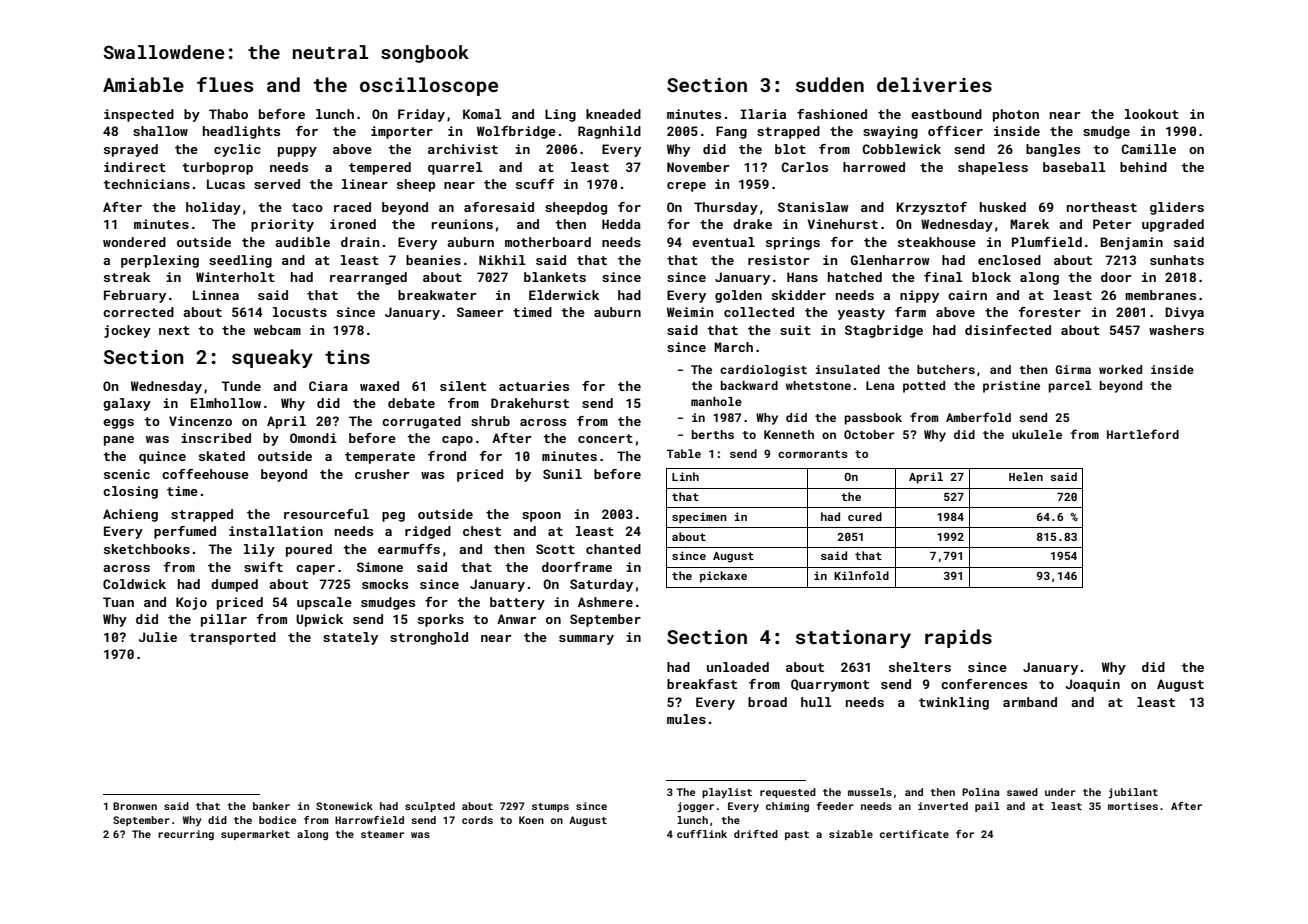 The height and width of the screenshot is (924, 1308). What do you see at coordinates (205, 474) in the screenshot?
I see `coffeehouse` at bounding box center [205, 474].
